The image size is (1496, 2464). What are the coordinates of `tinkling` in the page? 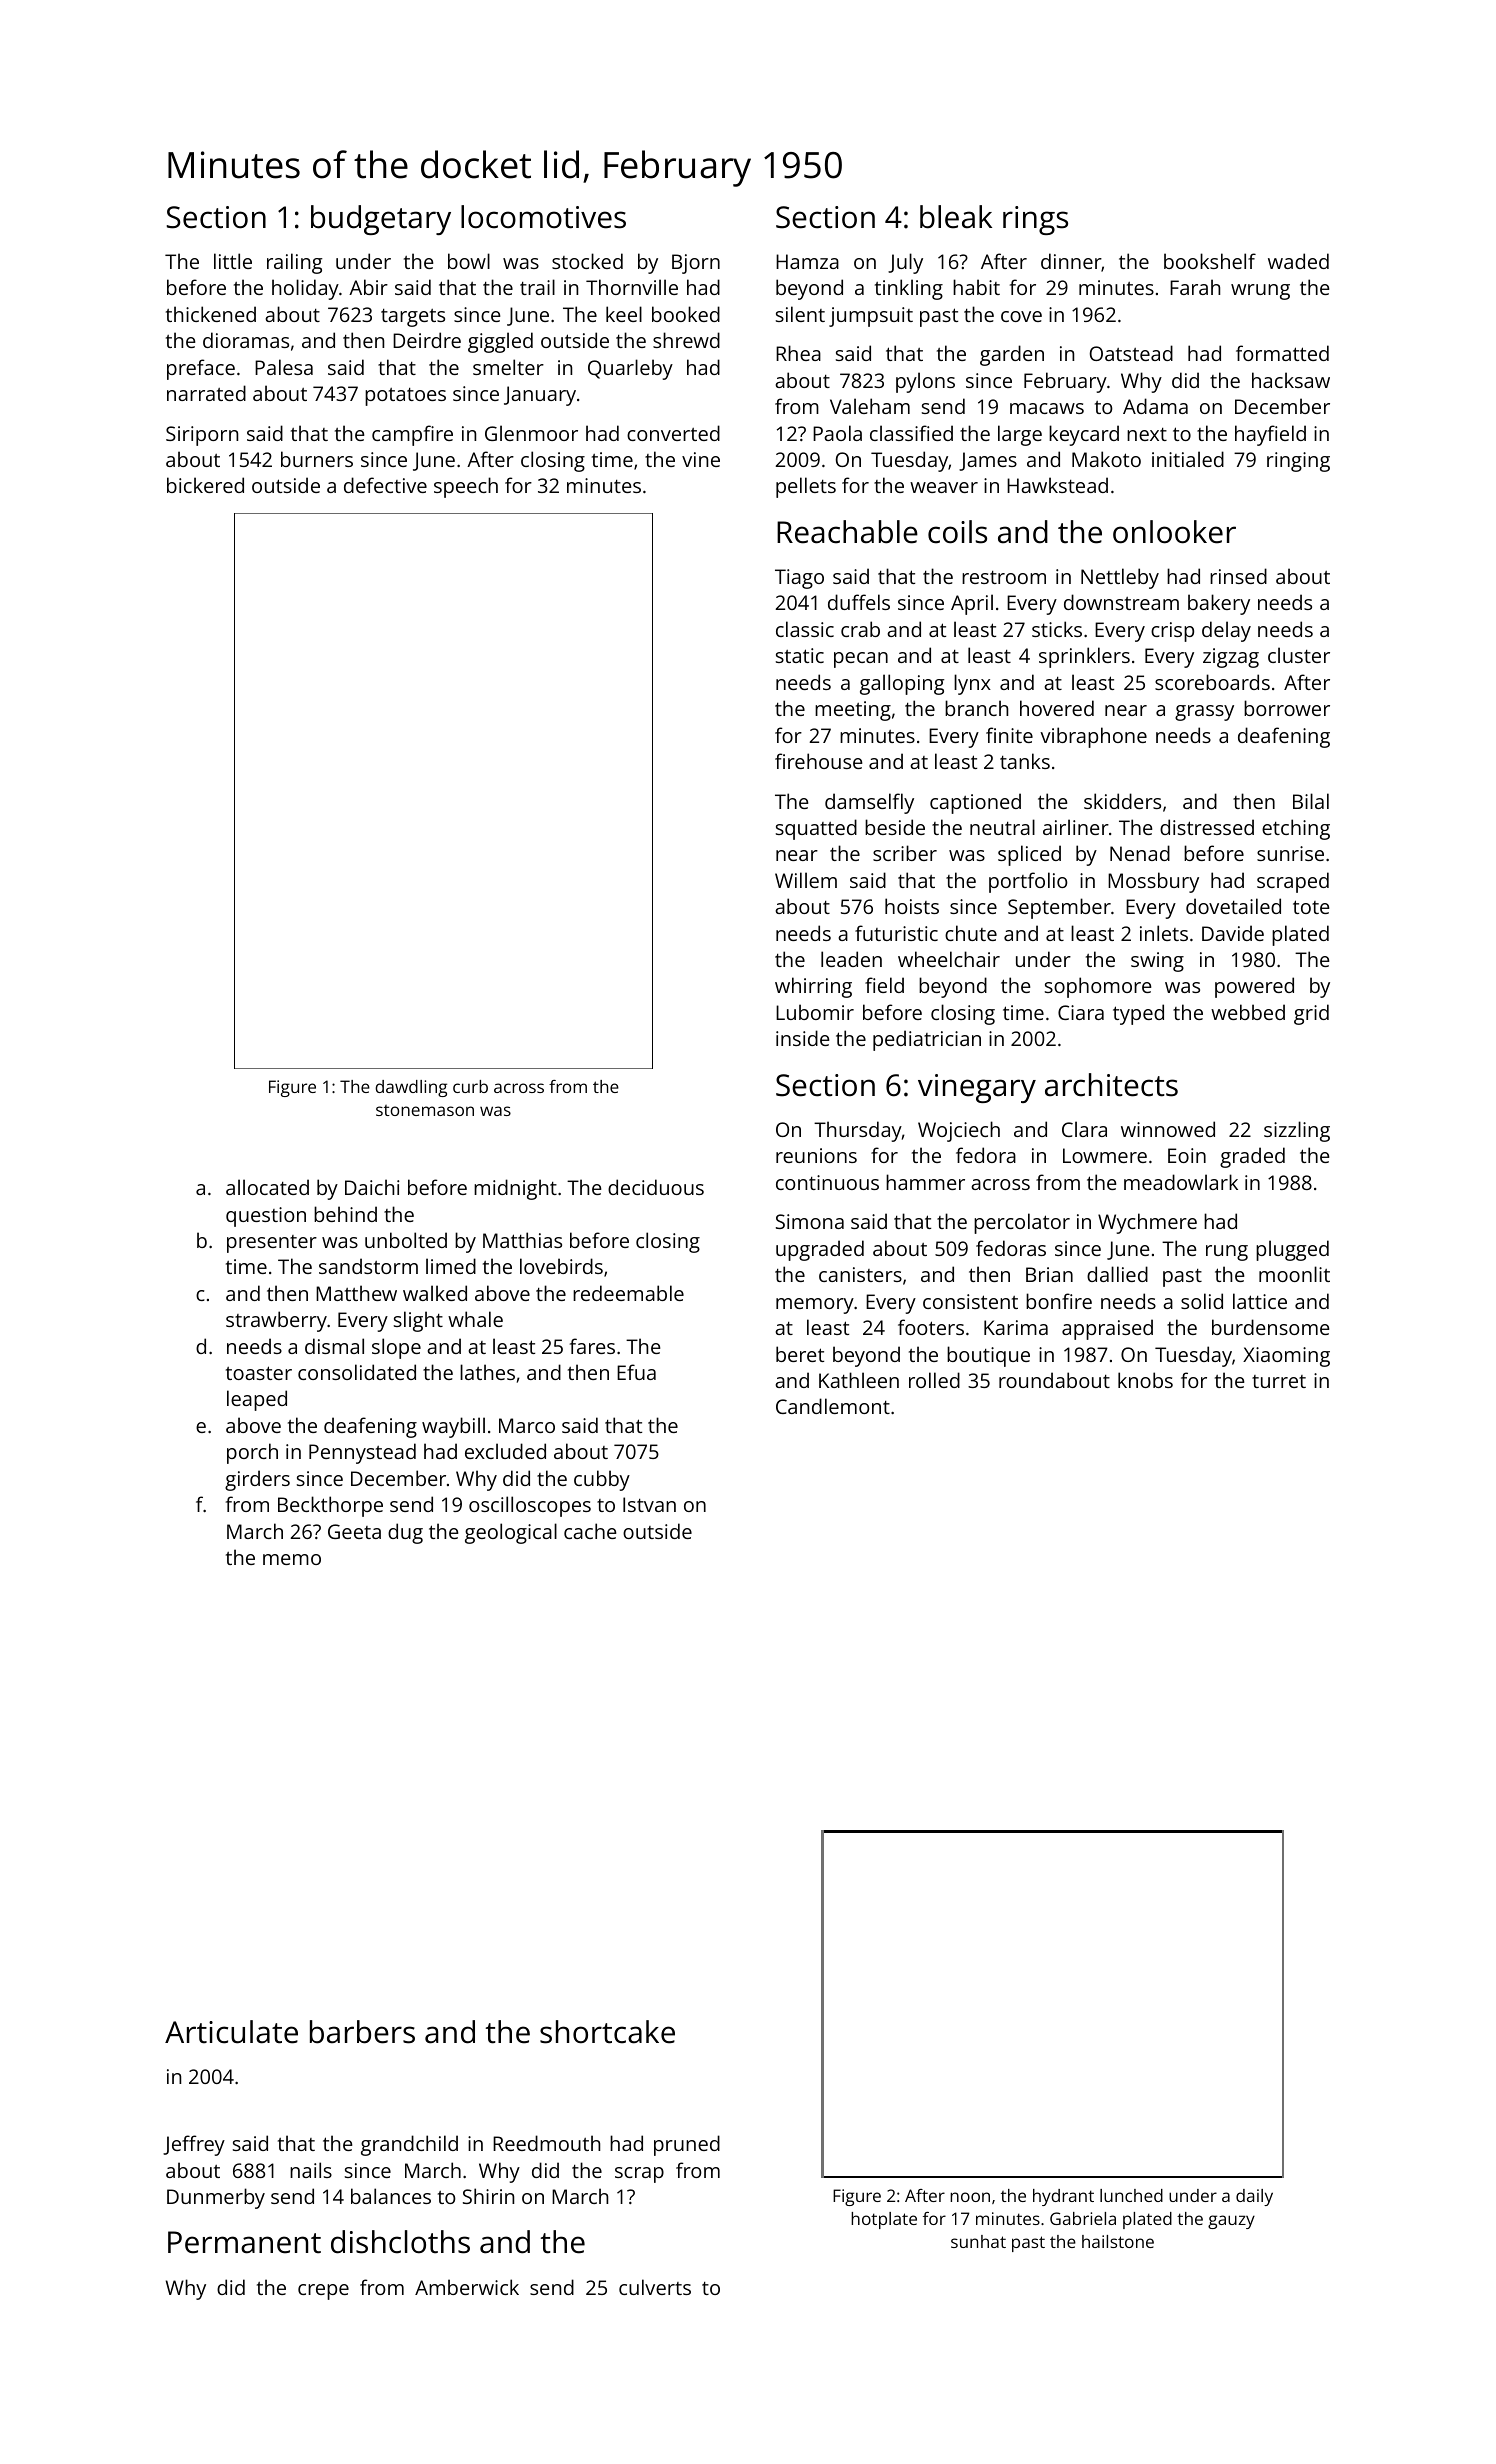 It's located at (909, 289).
